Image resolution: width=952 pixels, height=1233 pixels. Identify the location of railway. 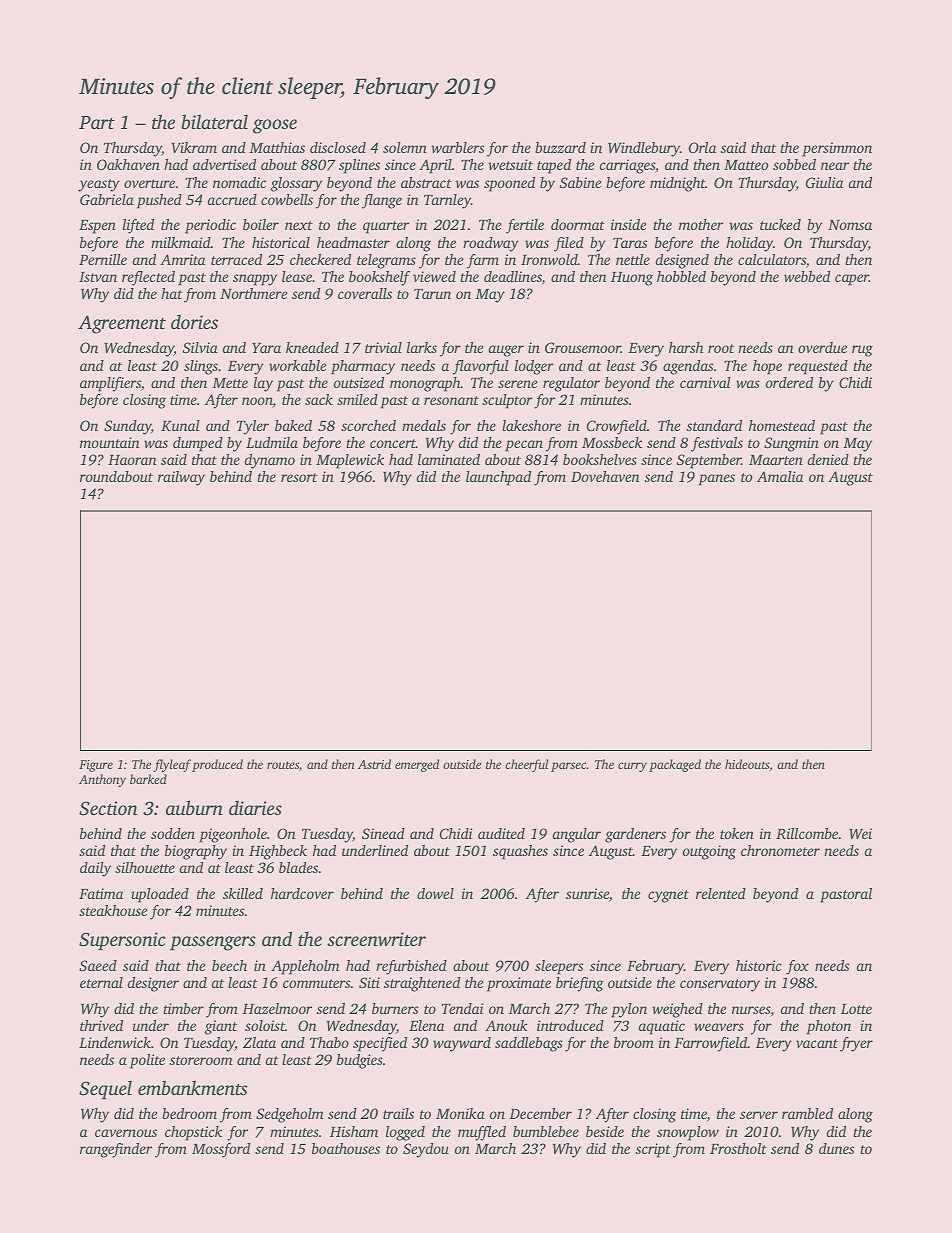
(181, 478).
